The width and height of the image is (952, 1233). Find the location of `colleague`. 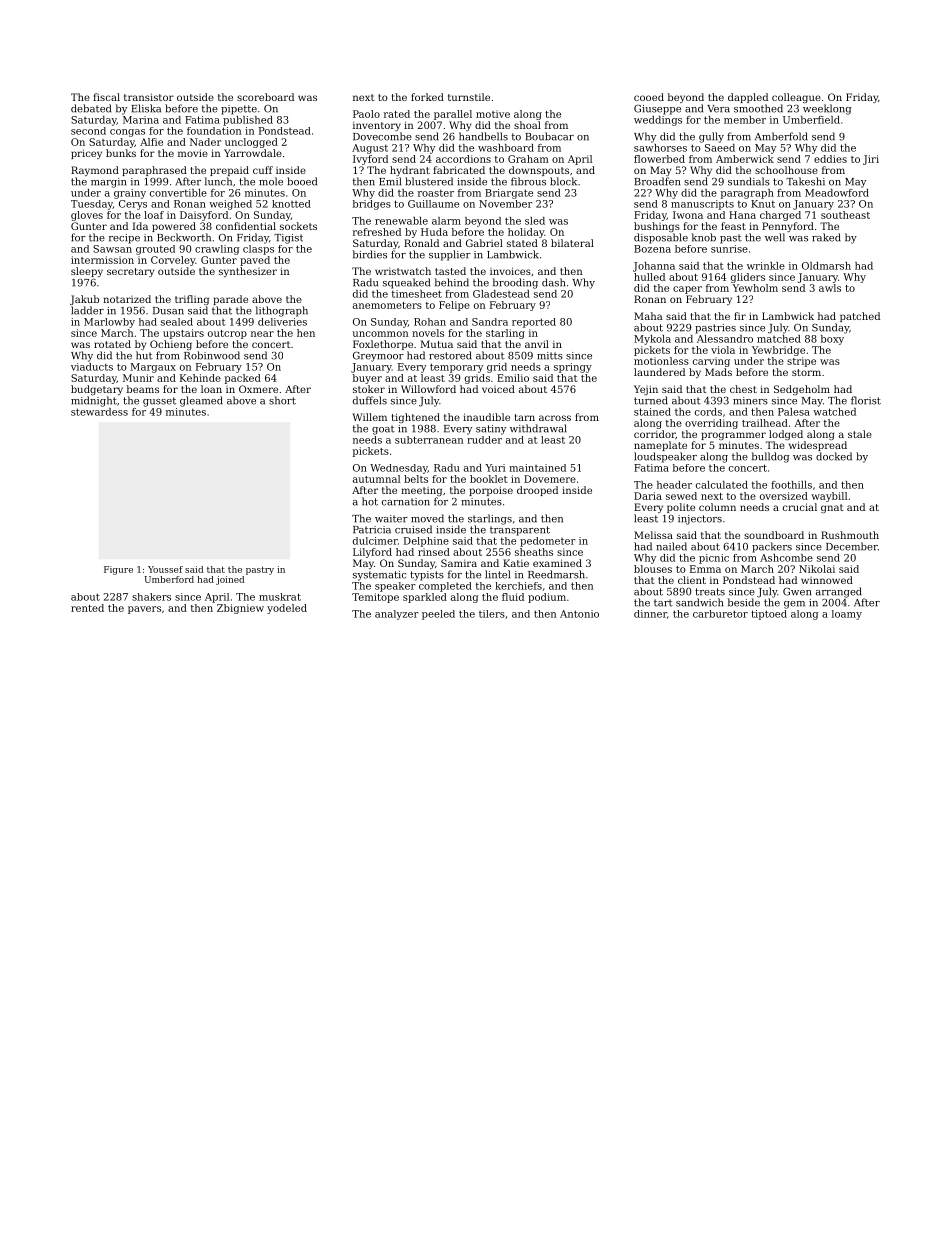

colleague is located at coordinates (796, 98).
